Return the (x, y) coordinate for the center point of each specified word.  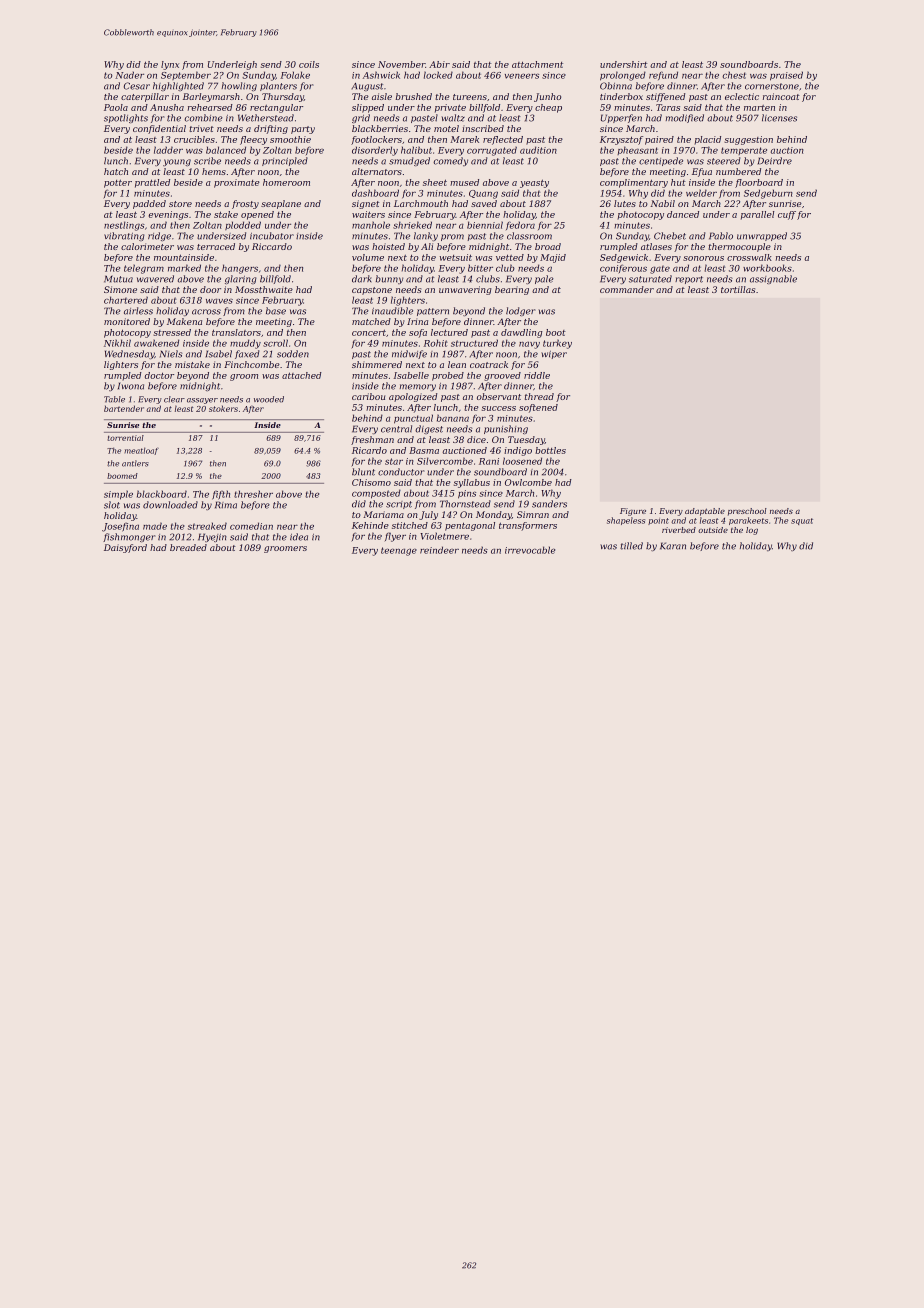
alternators (377, 171)
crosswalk (749, 257)
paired (659, 140)
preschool (747, 512)
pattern (433, 312)
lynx (170, 65)
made (155, 526)
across (206, 312)
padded (149, 204)
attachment (537, 64)
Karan (673, 546)
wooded (269, 399)
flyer (395, 537)
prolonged (623, 76)
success (499, 408)
